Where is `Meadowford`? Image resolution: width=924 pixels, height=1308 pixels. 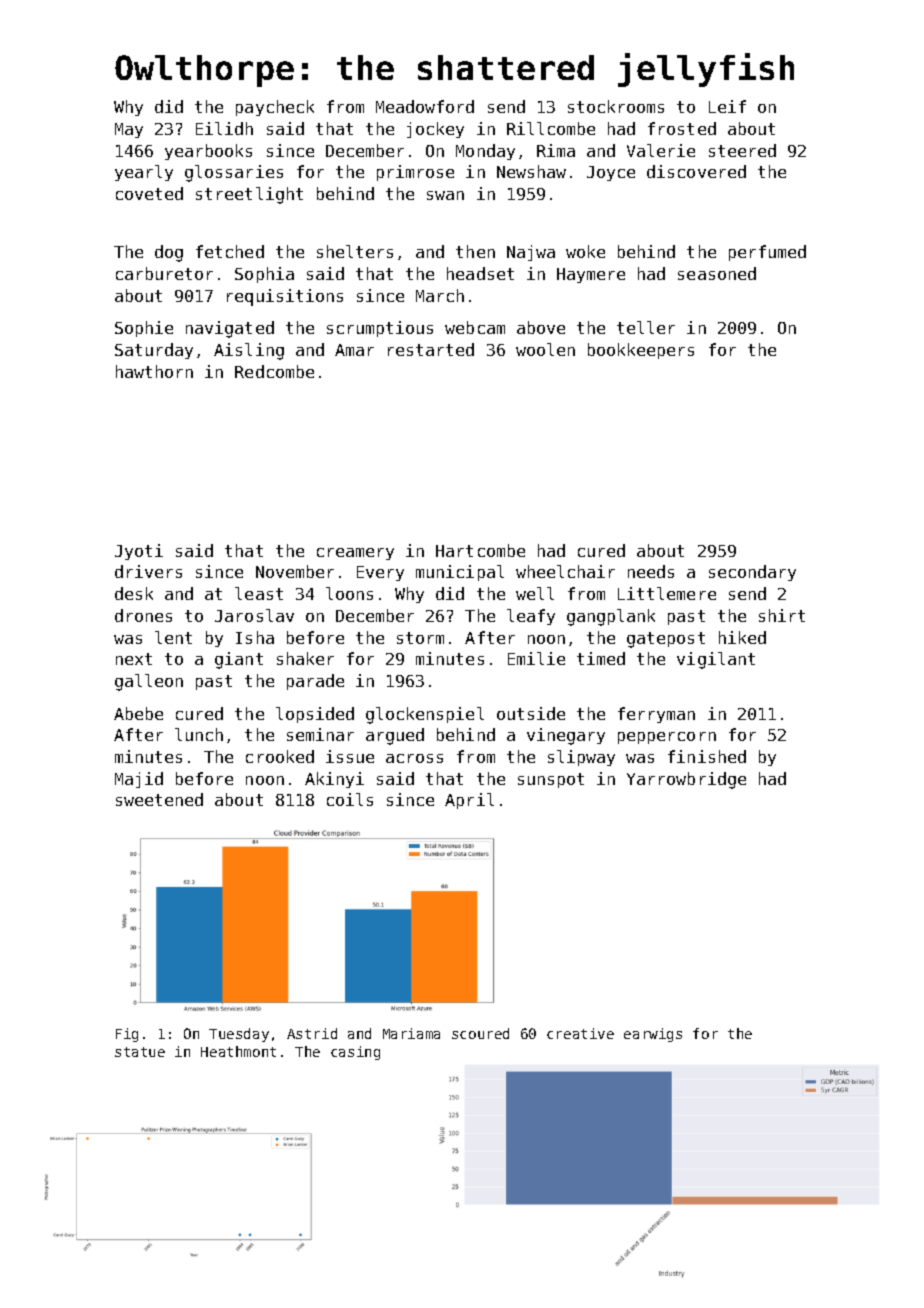
Meadowford is located at coordinates (425, 106).
